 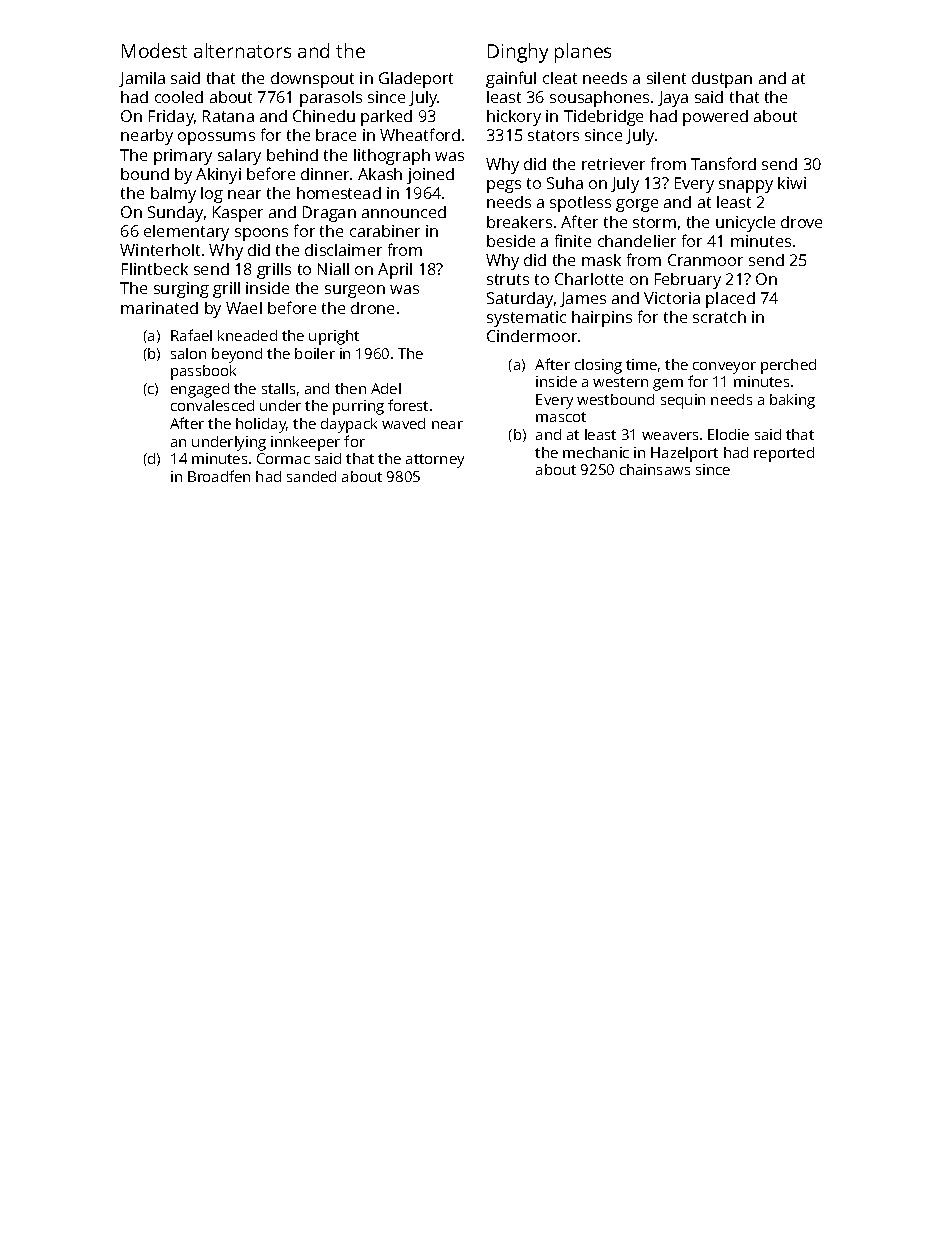 I want to click on Modest, so click(x=154, y=50).
